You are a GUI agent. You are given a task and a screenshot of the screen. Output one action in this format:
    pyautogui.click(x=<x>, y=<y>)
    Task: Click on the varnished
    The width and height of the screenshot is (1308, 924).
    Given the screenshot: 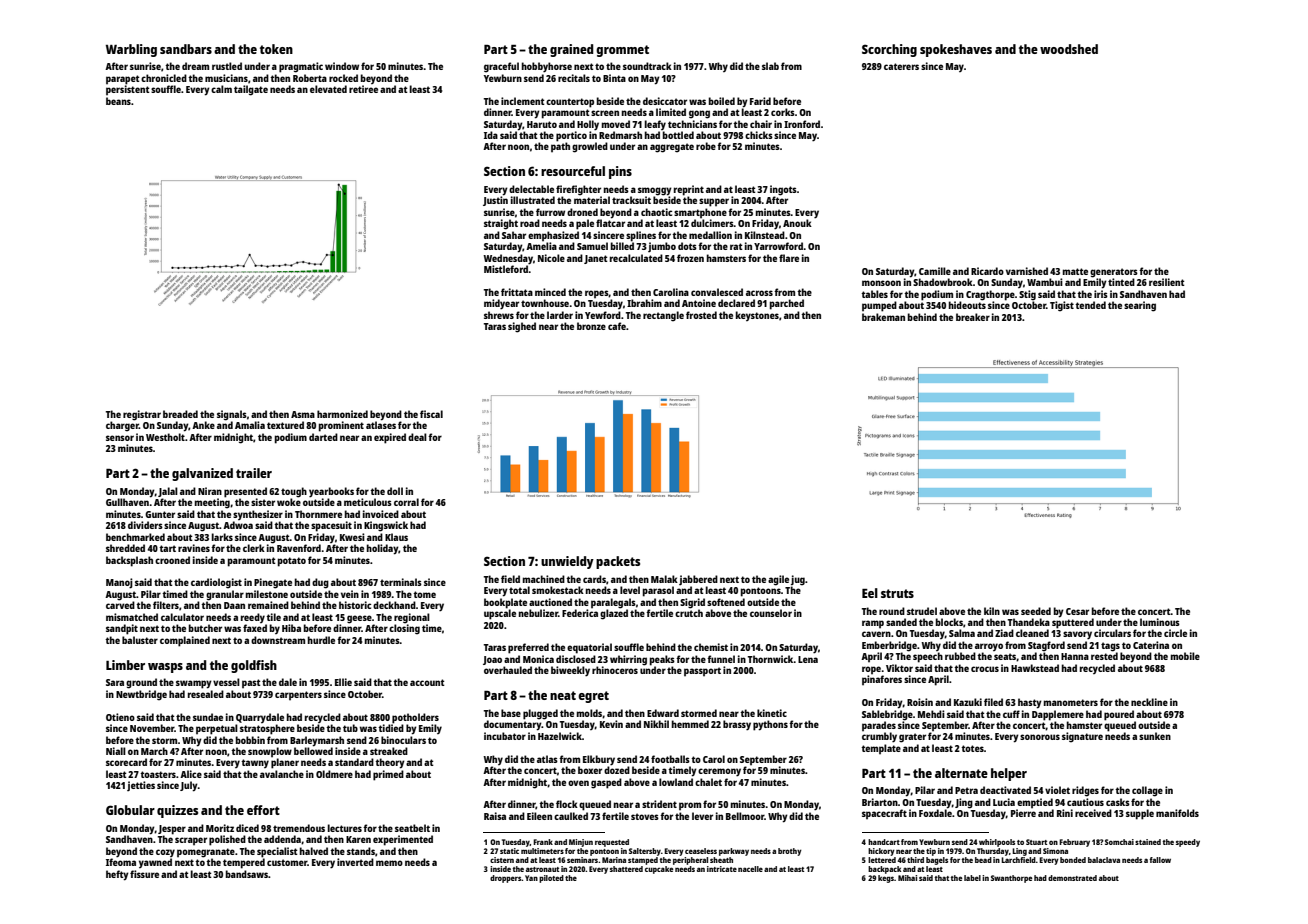 What is the action you would take?
    pyautogui.click(x=1027, y=271)
